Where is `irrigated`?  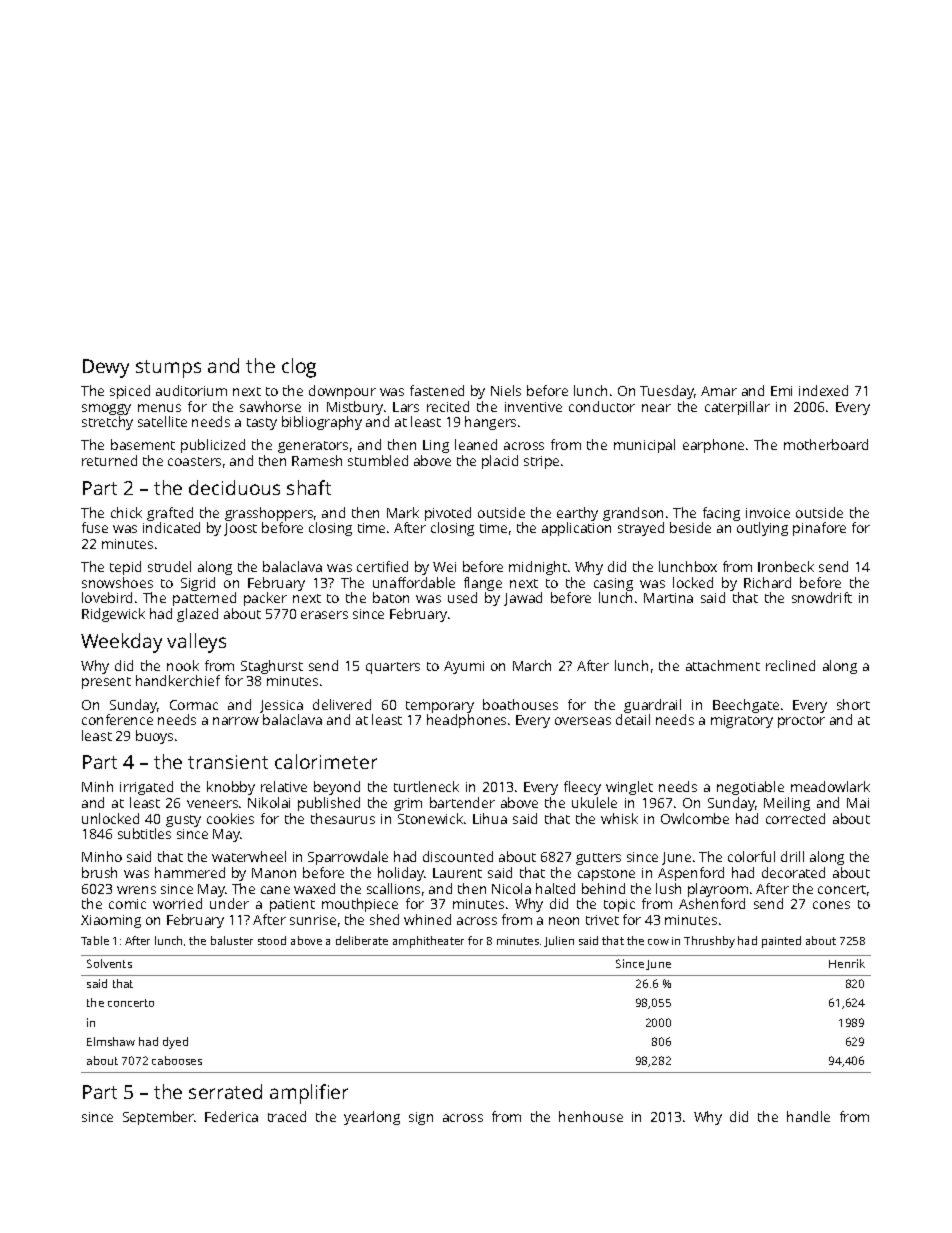
irrigated is located at coordinates (146, 788).
